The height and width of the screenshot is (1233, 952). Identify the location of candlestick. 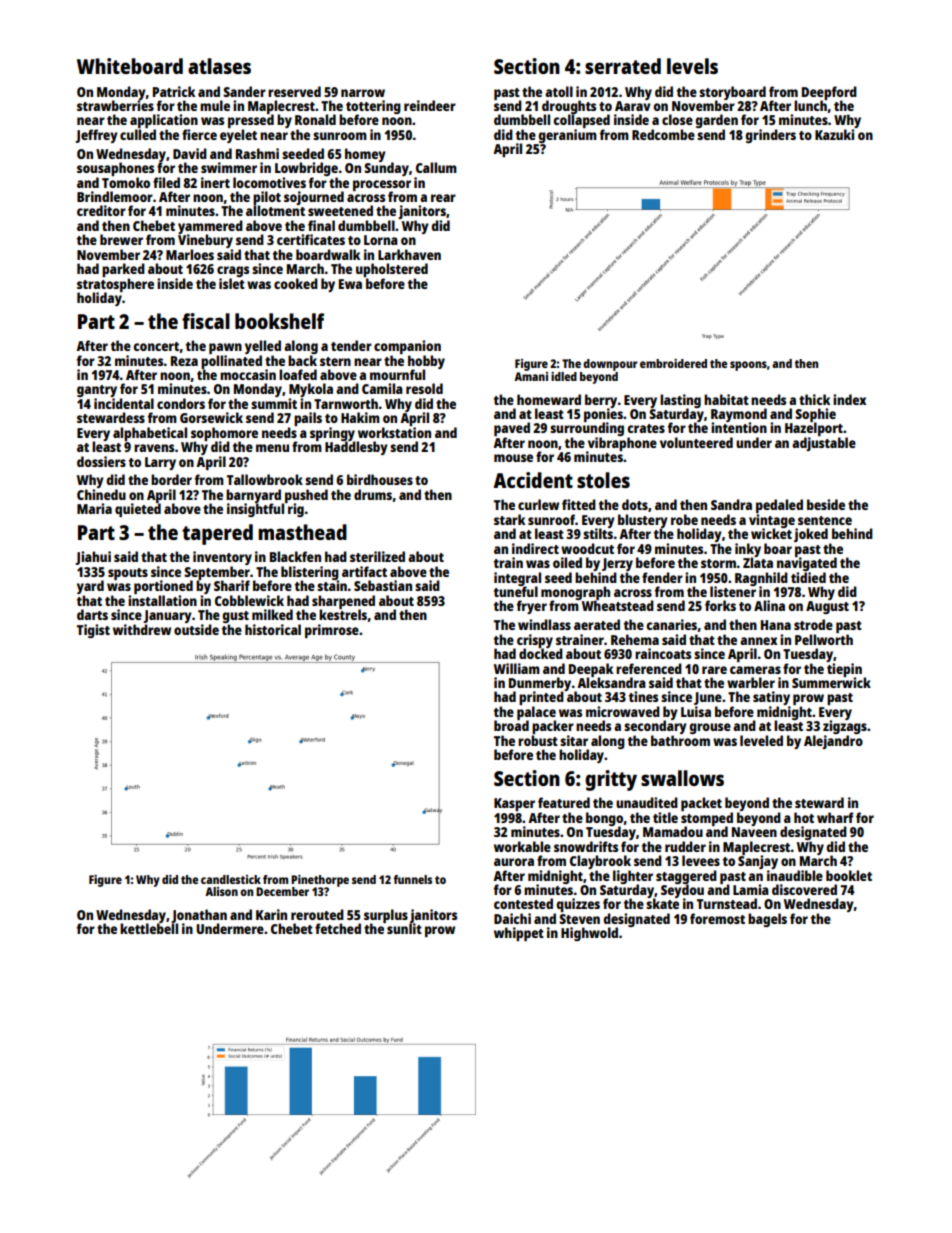
(231, 879).
